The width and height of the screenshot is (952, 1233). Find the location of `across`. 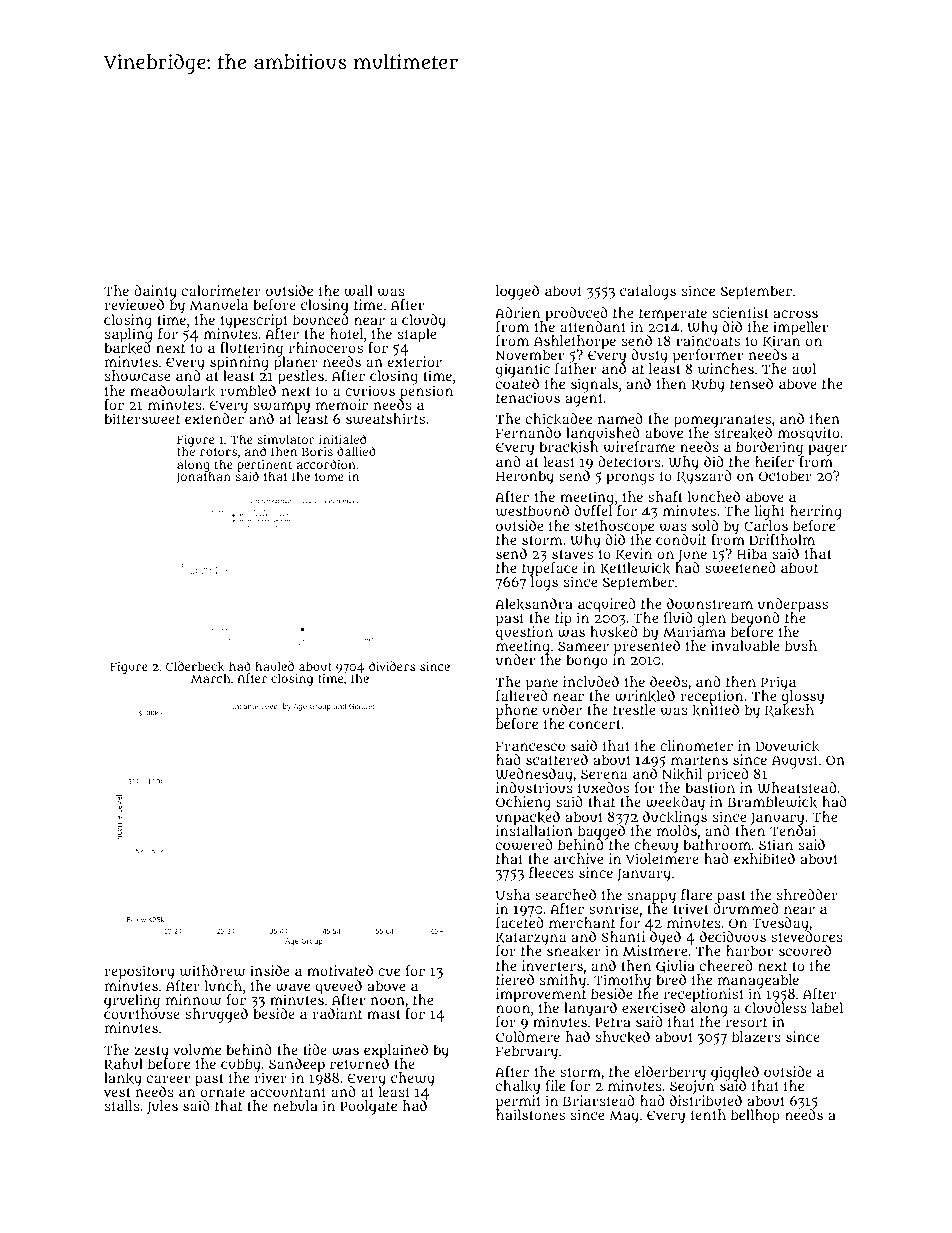

across is located at coordinates (796, 314).
